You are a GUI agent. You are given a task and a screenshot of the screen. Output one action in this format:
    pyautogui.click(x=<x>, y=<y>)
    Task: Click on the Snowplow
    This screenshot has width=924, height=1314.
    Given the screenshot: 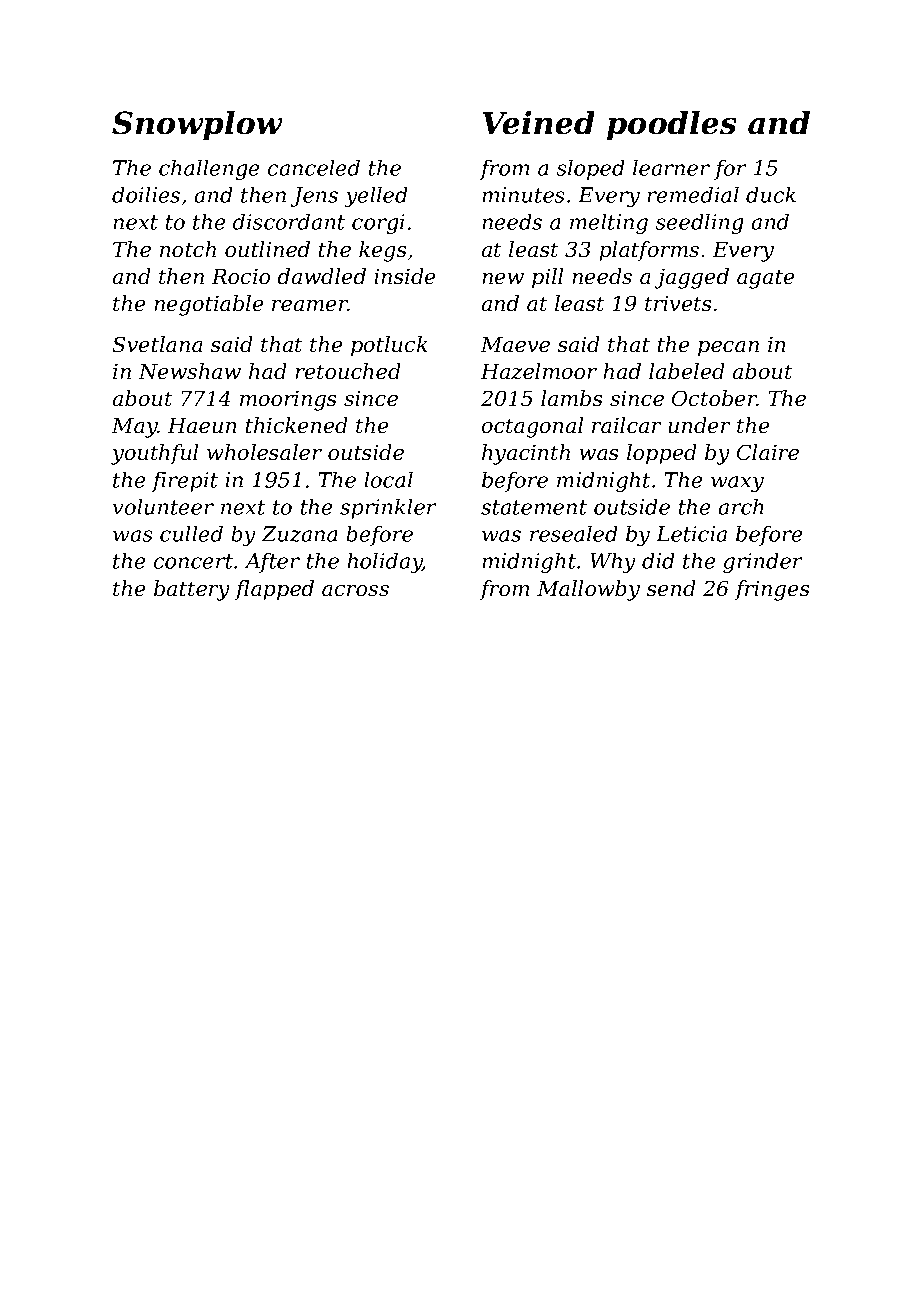 What is the action you would take?
    pyautogui.click(x=197, y=126)
